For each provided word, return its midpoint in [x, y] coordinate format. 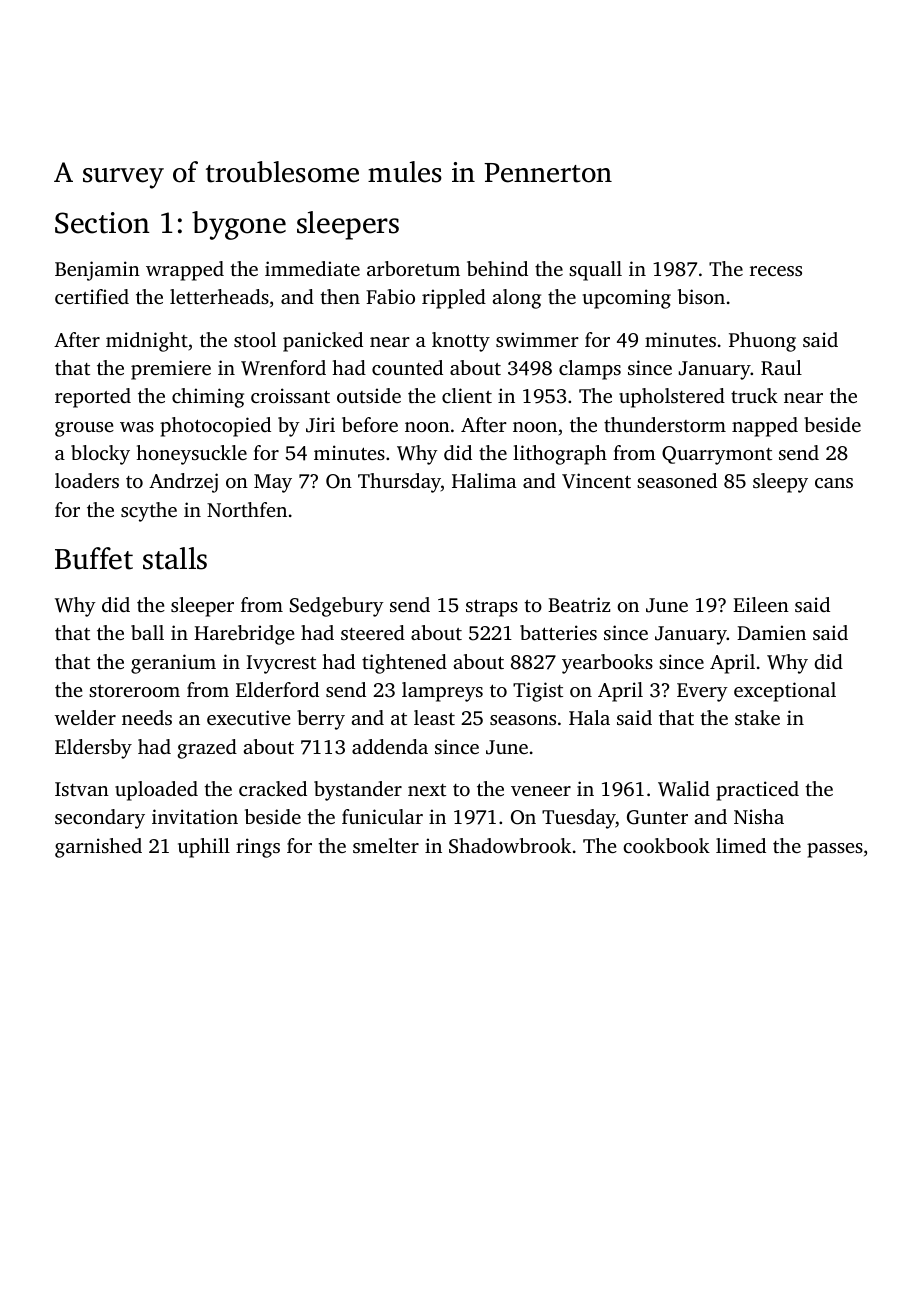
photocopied [215, 427]
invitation [195, 816]
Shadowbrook [510, 846]
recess [776, 271]
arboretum [413, 268]
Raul [781, 368]
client [467, 395]
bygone [239, 225]
